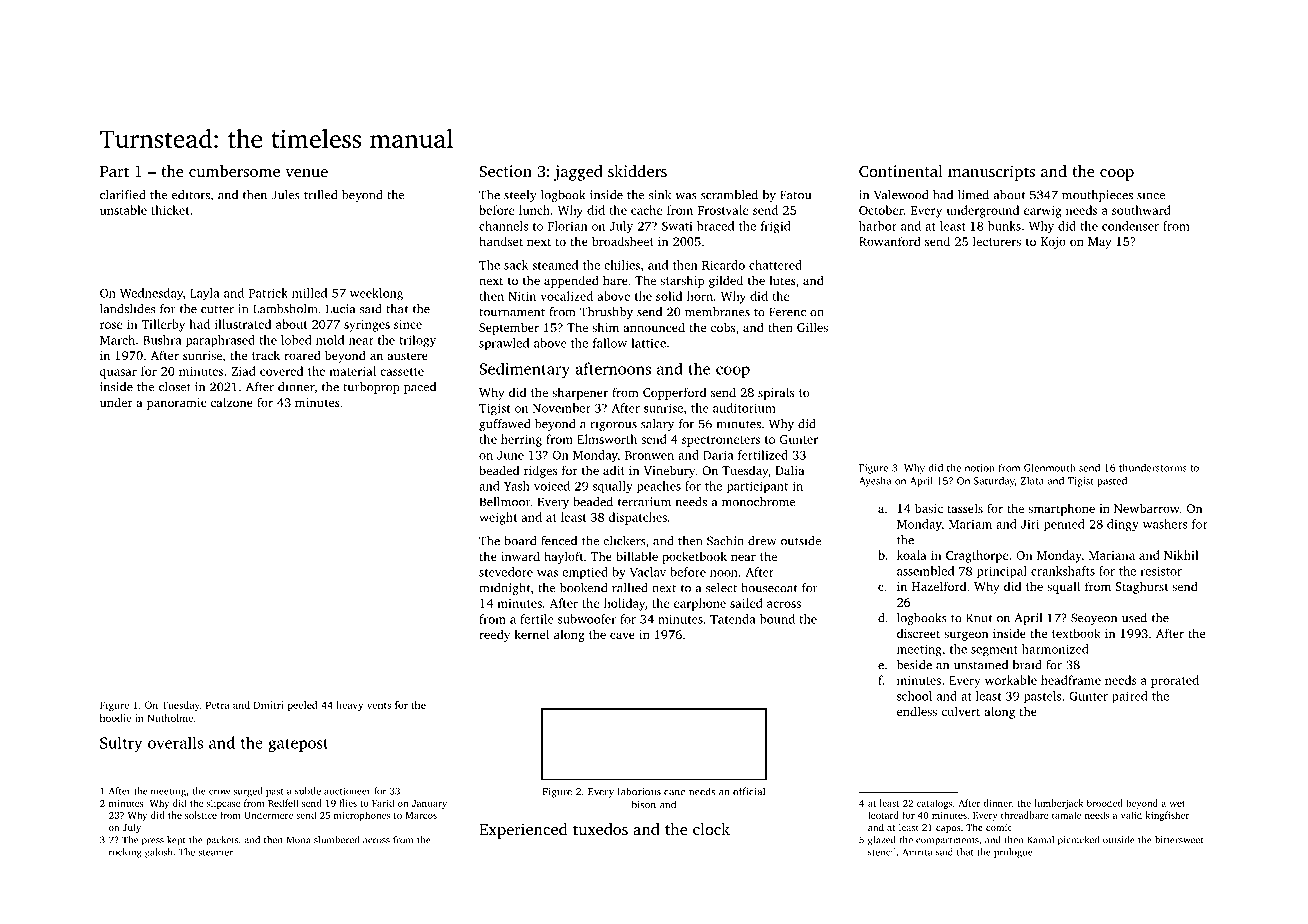  What do you see at coordinates (890, 241) in the image?
I see `Rowanford` at bounding box center [890, 241].
